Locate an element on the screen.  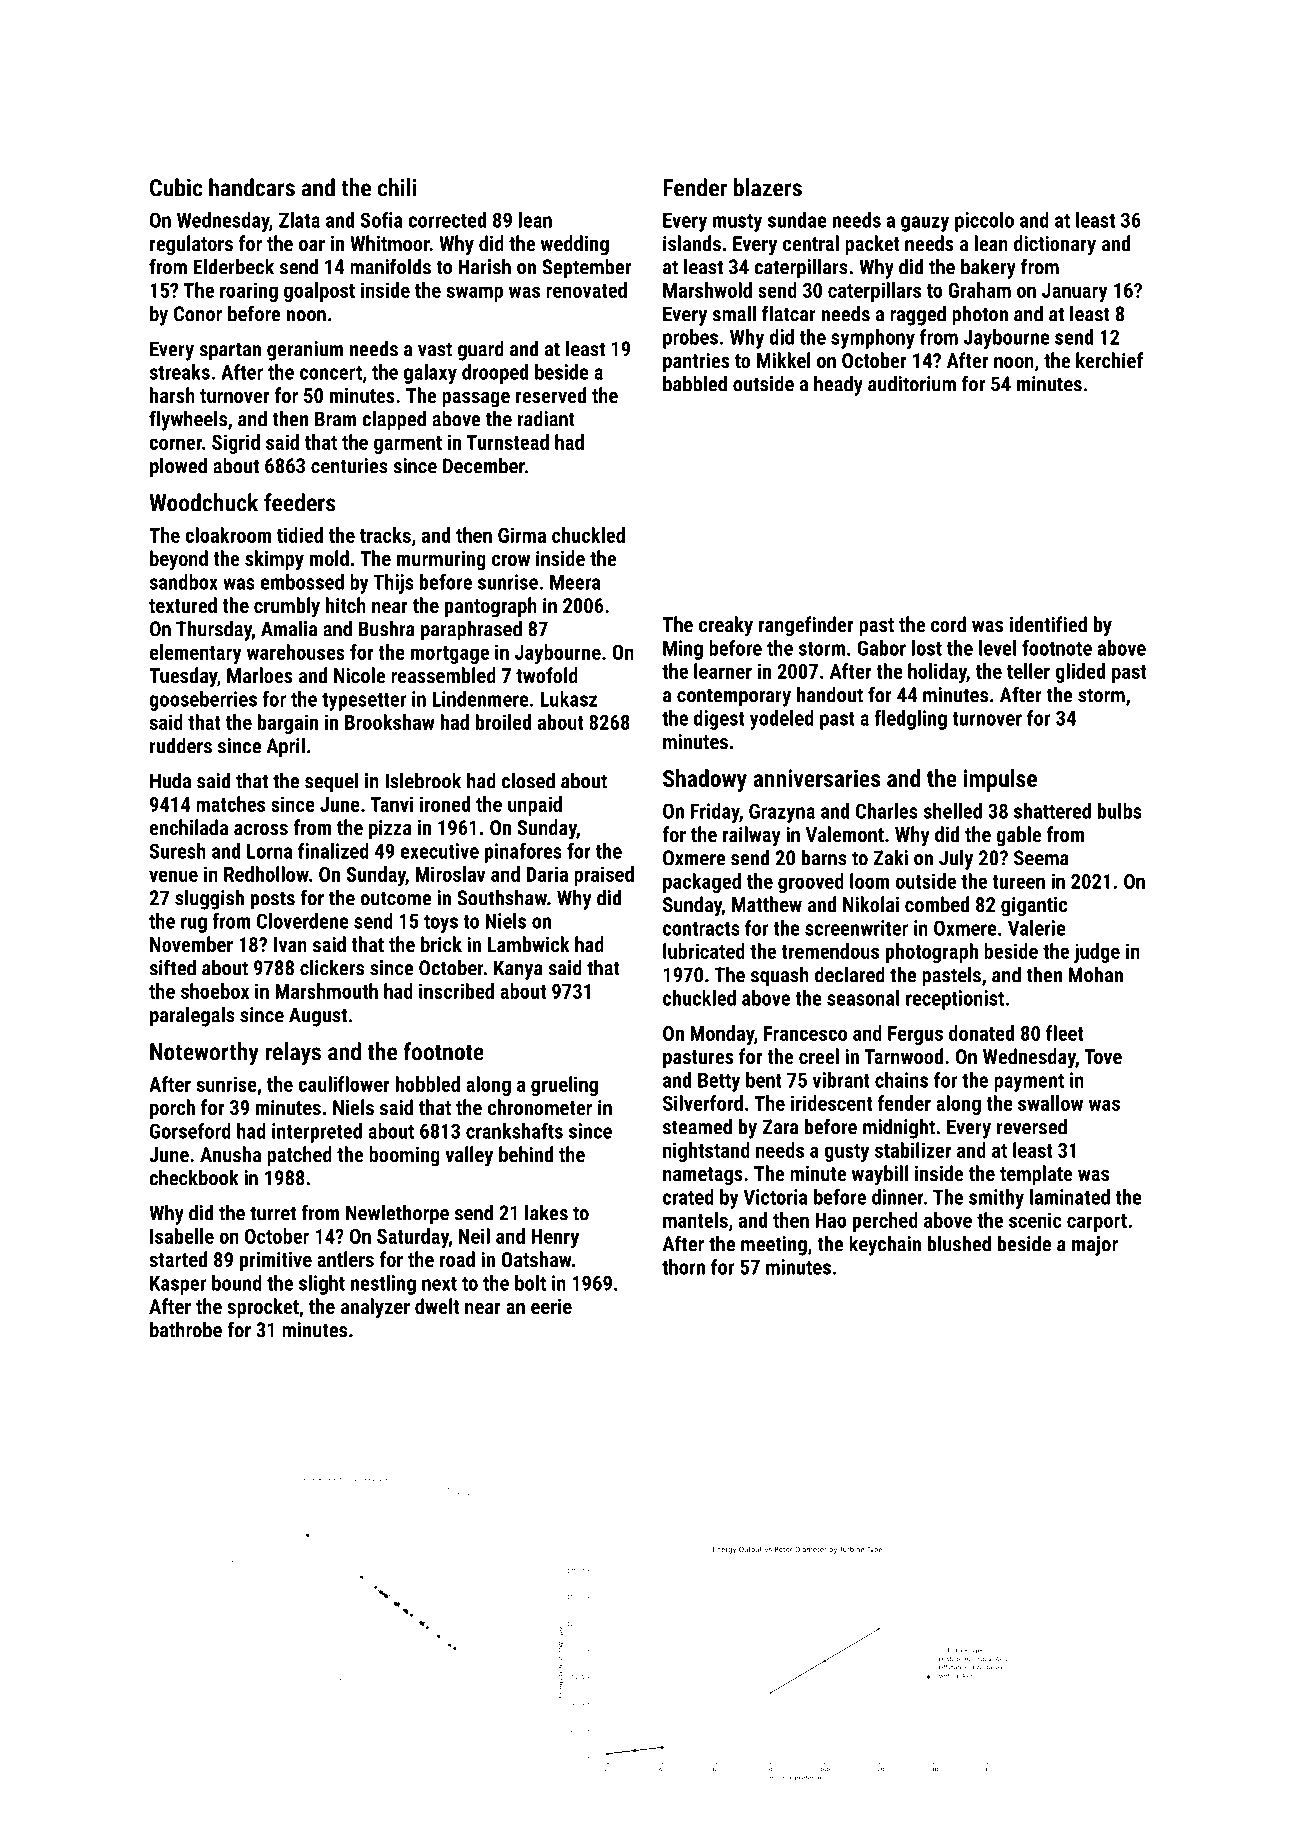
blushed is located at coordinates (959, 1243).
